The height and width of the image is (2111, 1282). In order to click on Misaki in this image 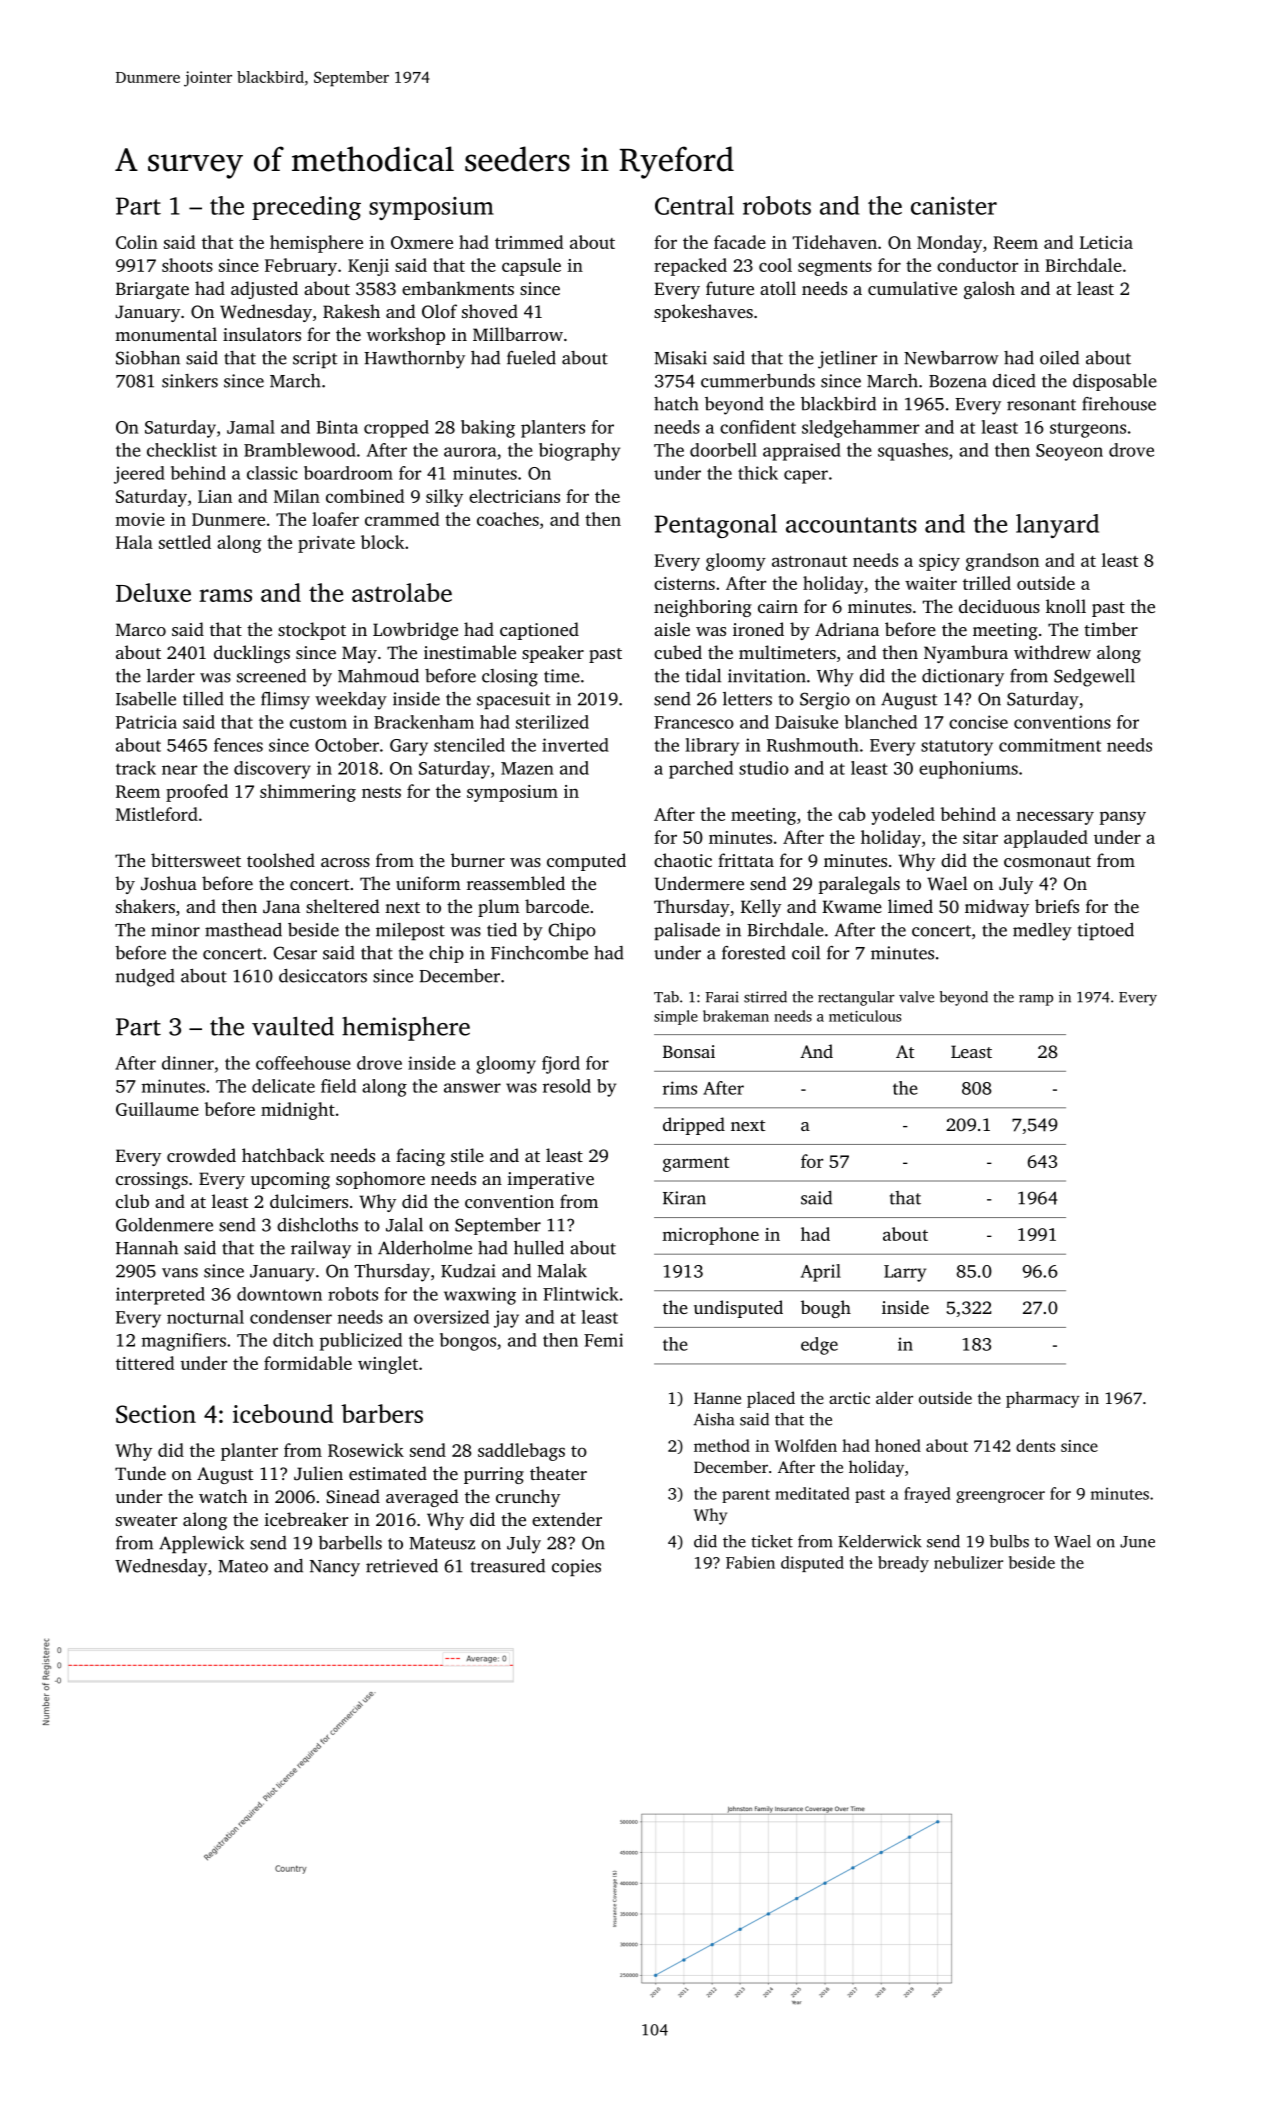, I will do `click(680, 358)`.
